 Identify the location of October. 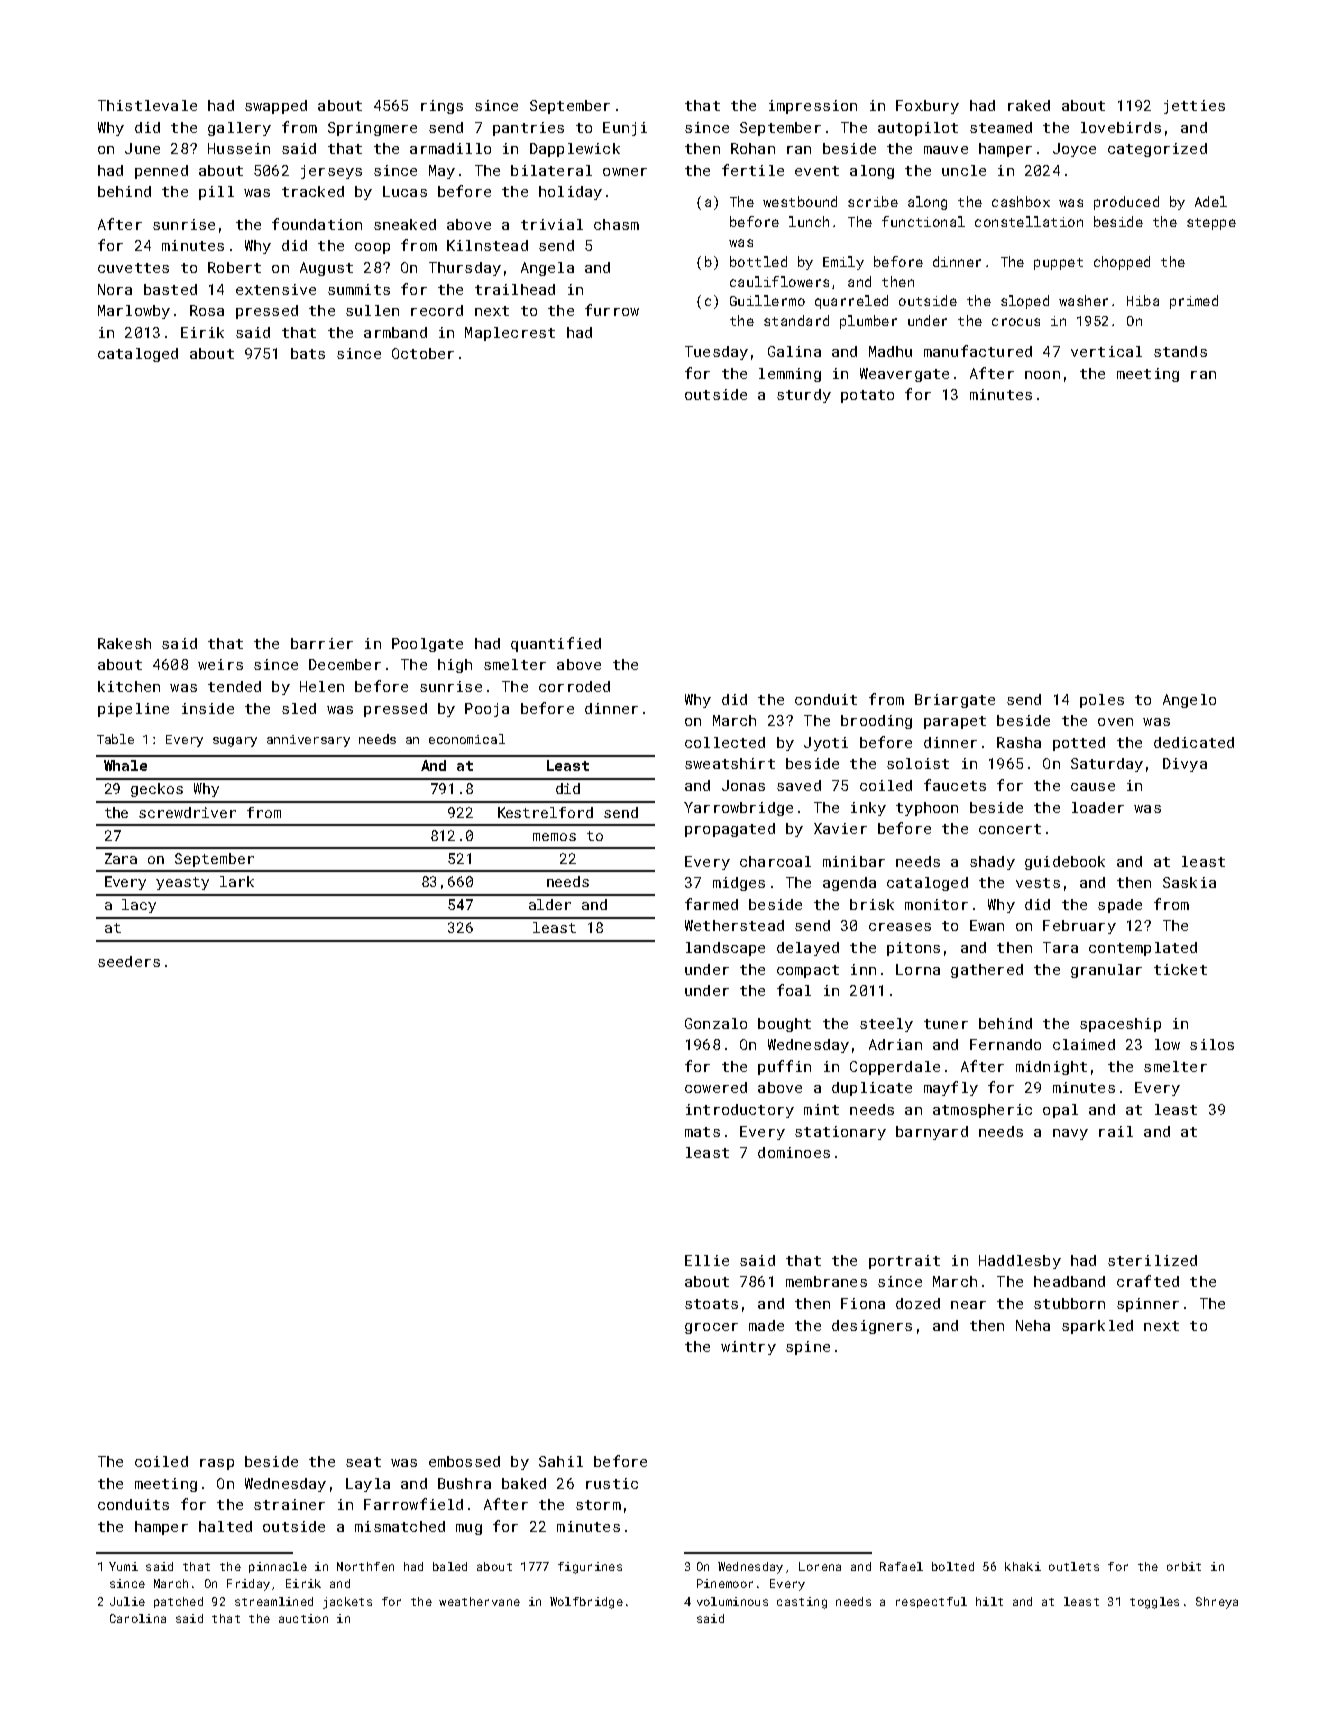
(423, 353).
